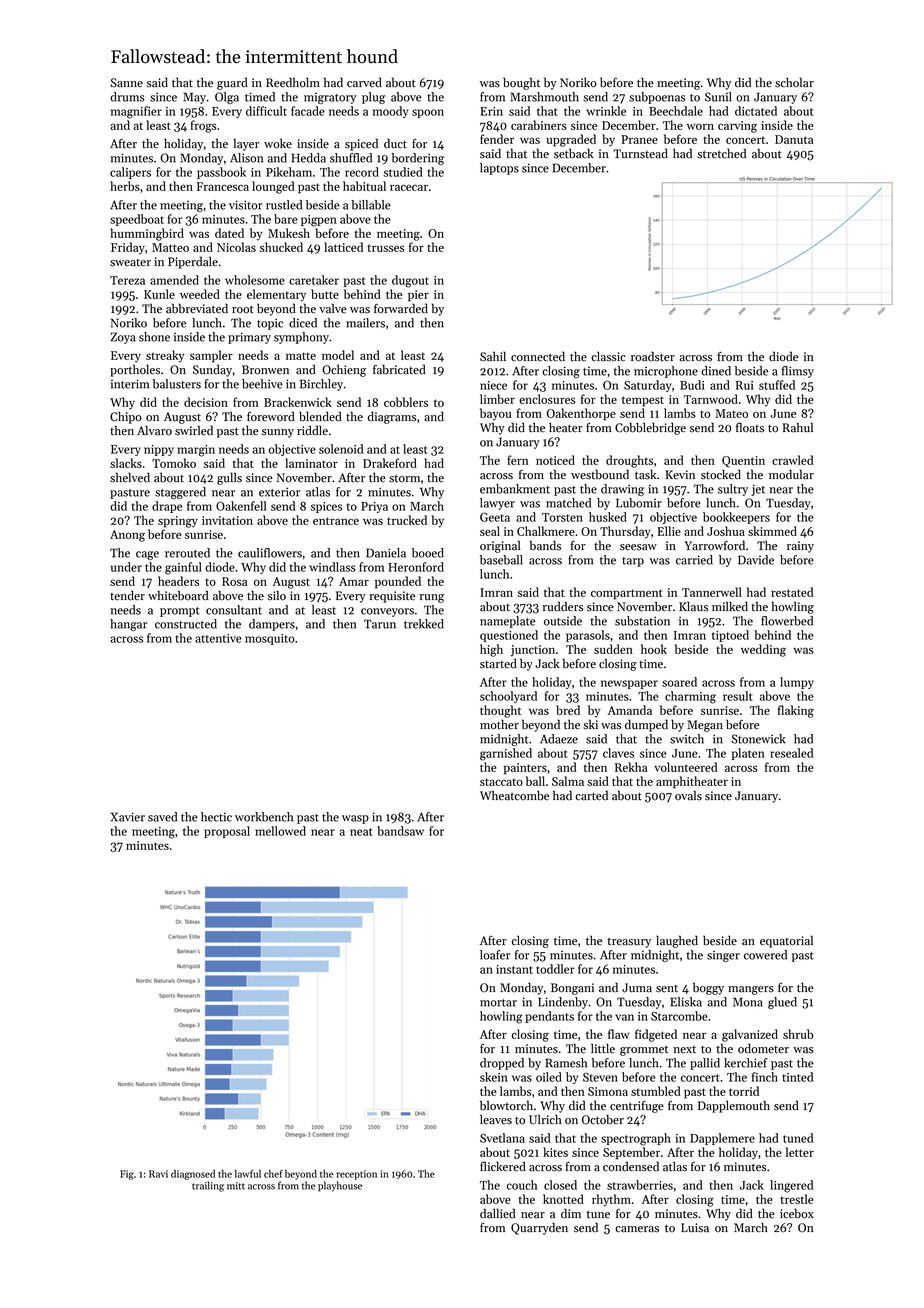  I want to click on embankment, so click(515, 489).
